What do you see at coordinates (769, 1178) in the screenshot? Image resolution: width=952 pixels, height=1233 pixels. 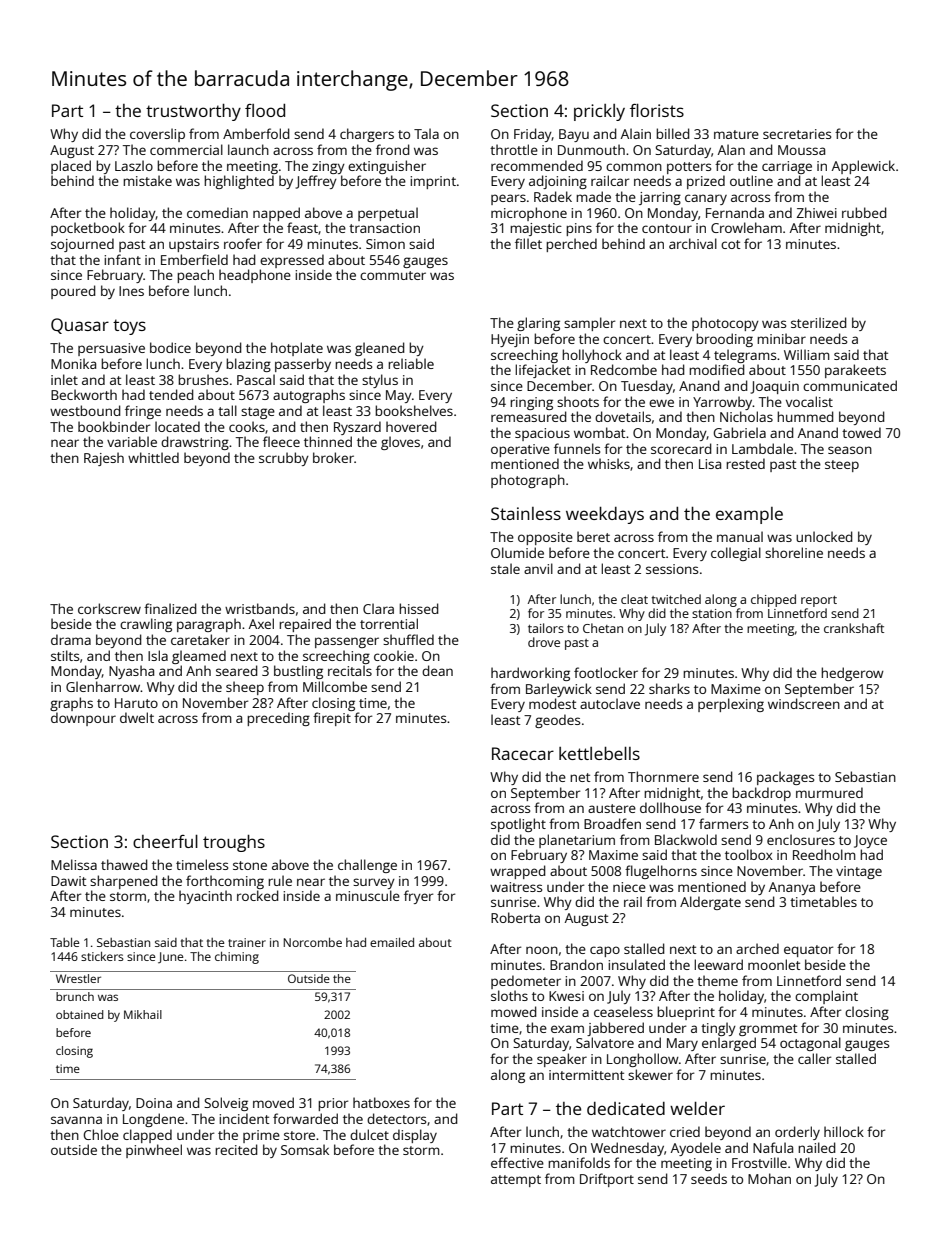 I see `Mohan` at bounding box center [769, 1178].
